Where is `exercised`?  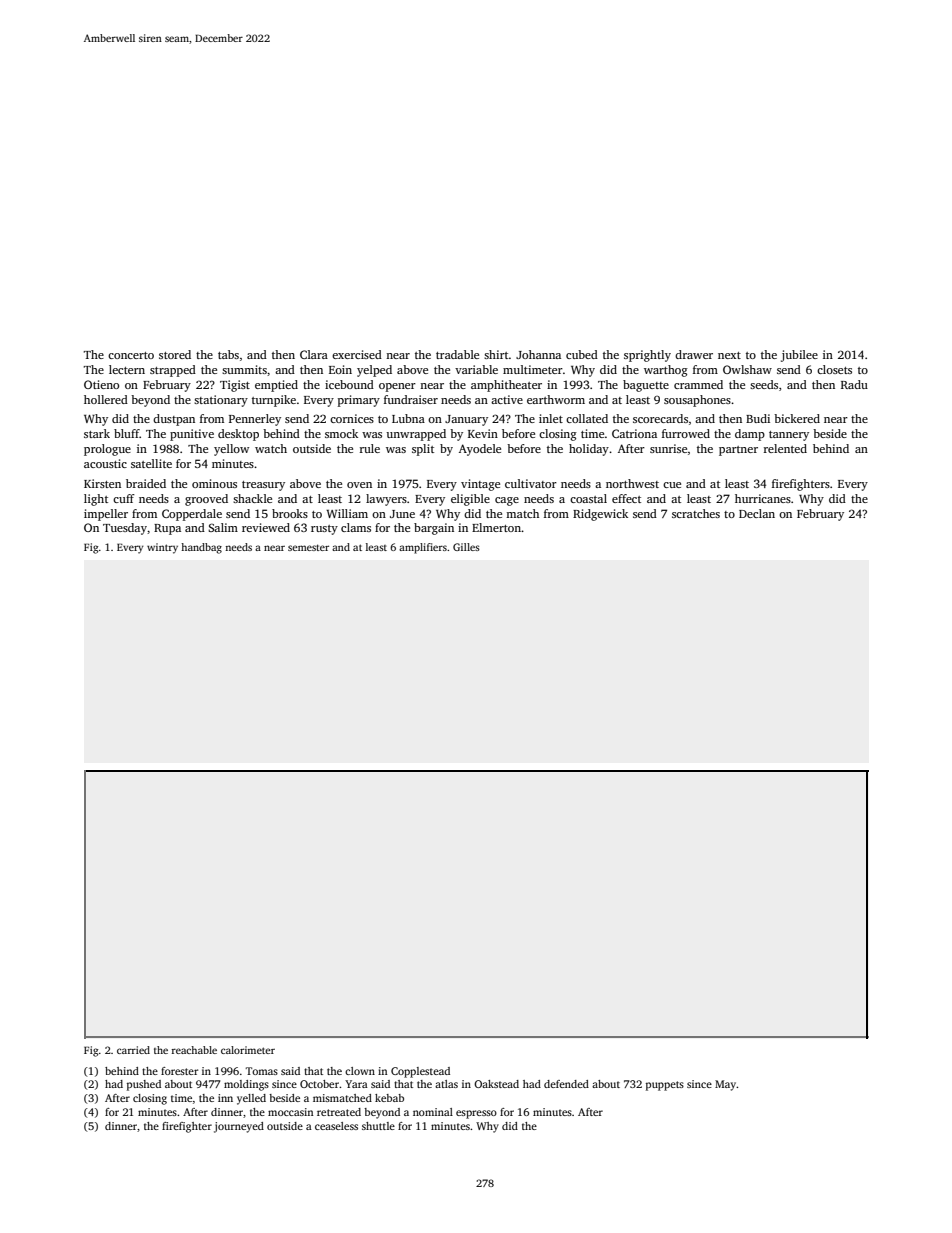 exercised is located at coordinates (357, 354).
